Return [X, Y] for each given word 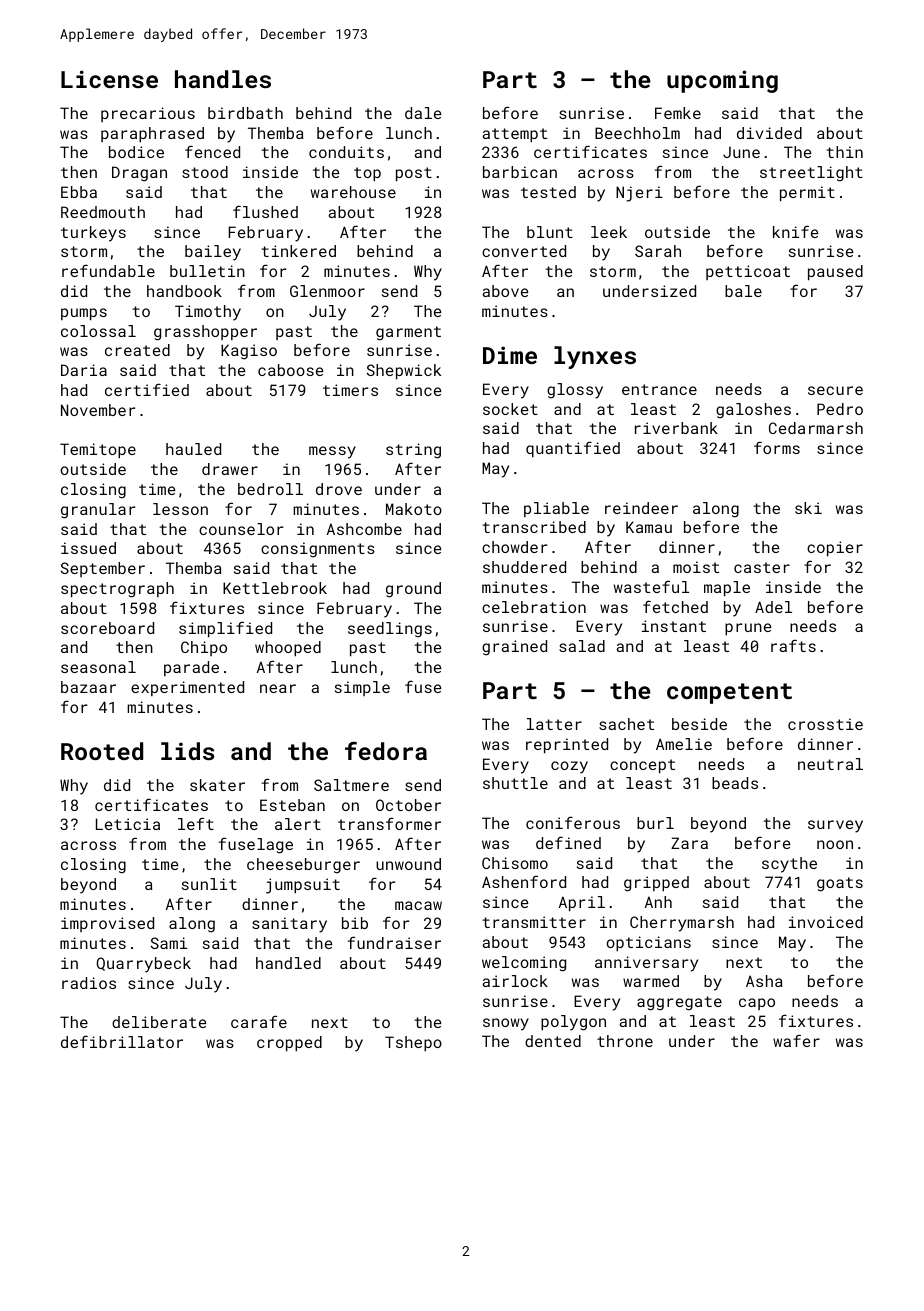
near [278, 688]
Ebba [79, 192]
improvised [107, 924]
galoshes [753, 411]
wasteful [651, 586]
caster [762, 567]
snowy [506, 1024]
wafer [796, 1040]
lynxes [595, 357]
